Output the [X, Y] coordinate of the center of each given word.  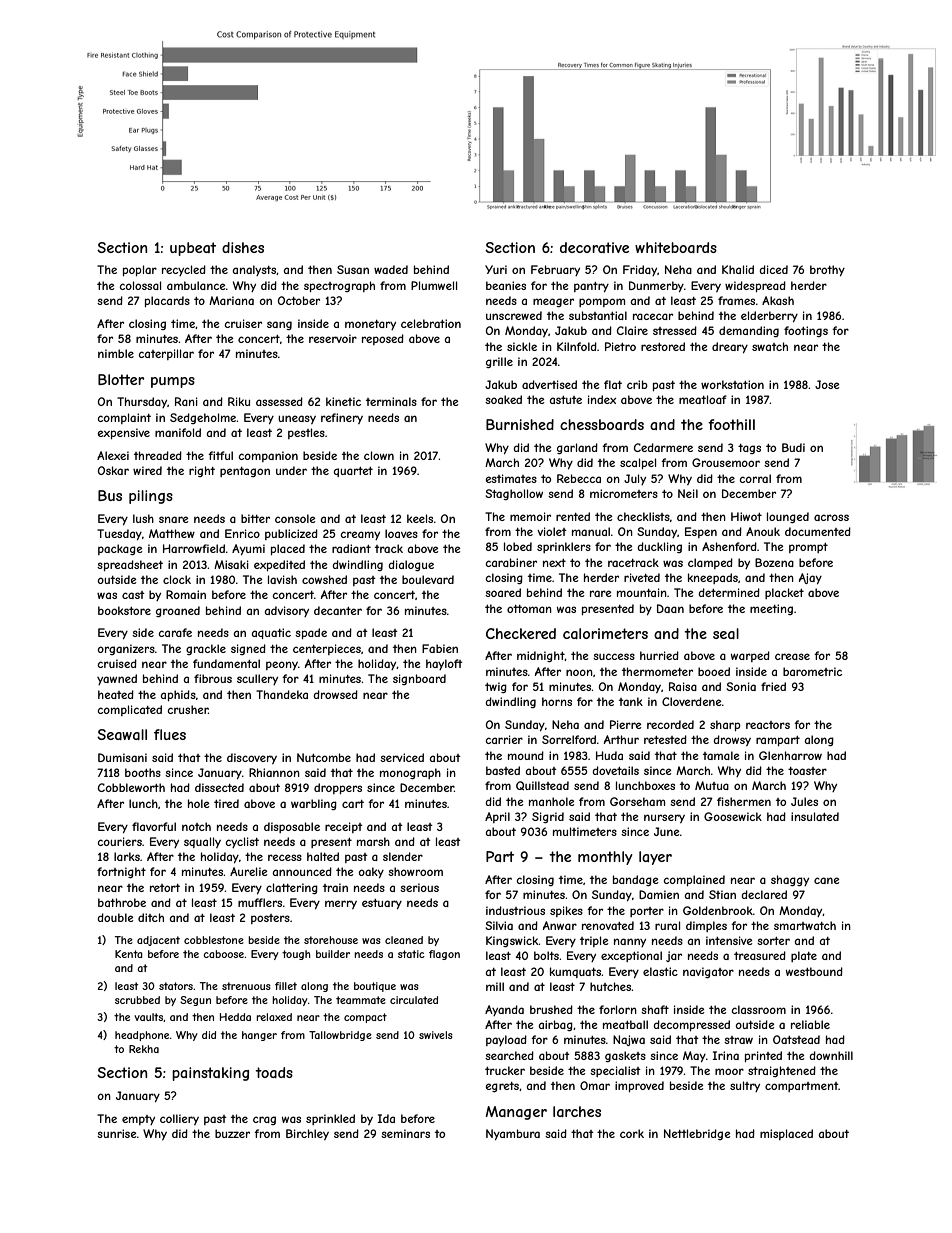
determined [729, 592]
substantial [598, 315]
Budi [793, 447]
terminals [391, 401]
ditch [151, 917]
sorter [773, 941]
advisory [287, 611]
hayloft [444, 664]
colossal [140, 285]
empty [138, 1120]
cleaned [404, 940]
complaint [124, 418]
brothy [827, 270]
